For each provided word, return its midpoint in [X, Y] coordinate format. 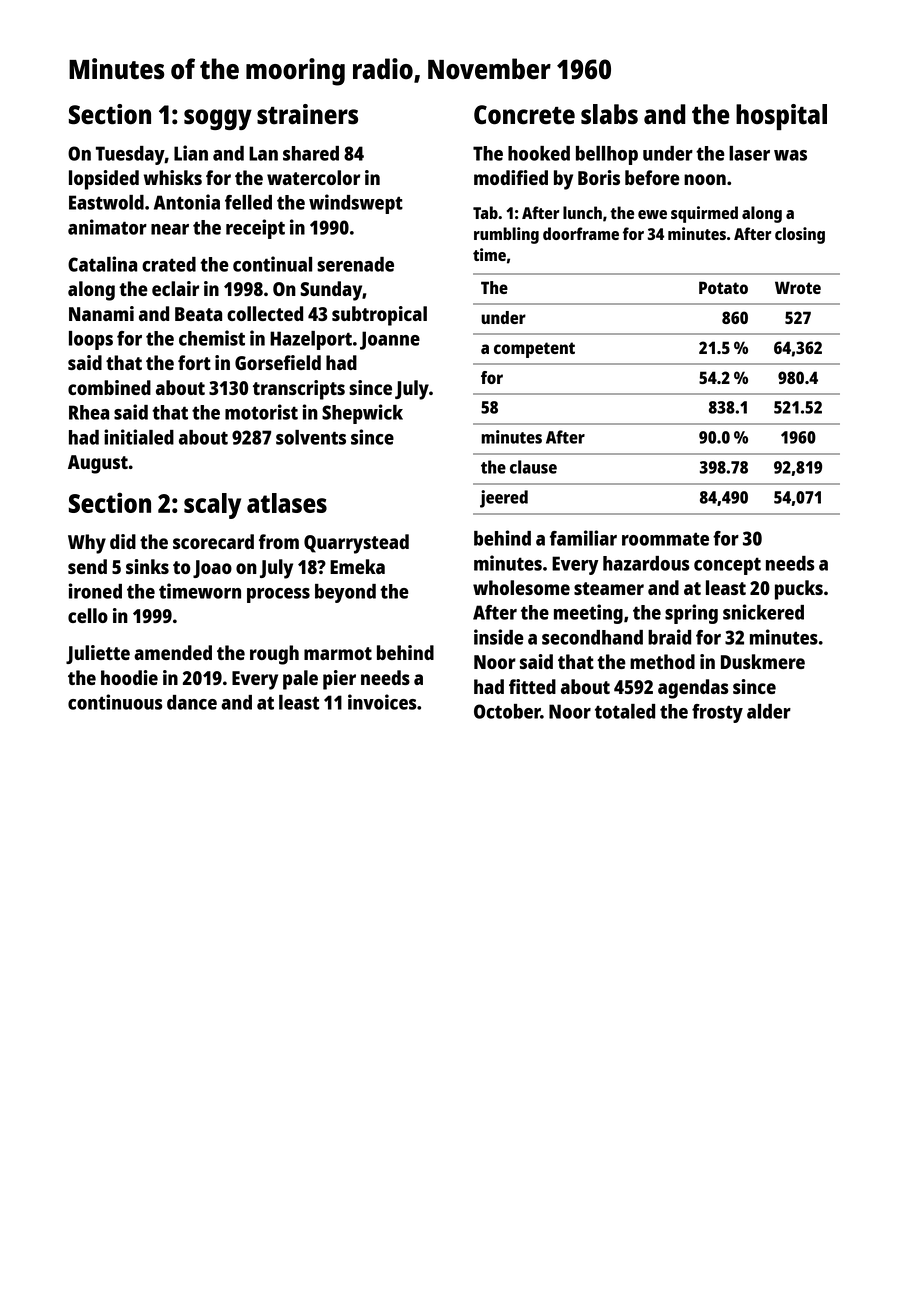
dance [192, 702]
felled [248, 202]
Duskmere [763, 661]
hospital [781, 117]
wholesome [521, 587]
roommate [665, 539]
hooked [539, 153]
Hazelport [311, 340]
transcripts [299, 390]
